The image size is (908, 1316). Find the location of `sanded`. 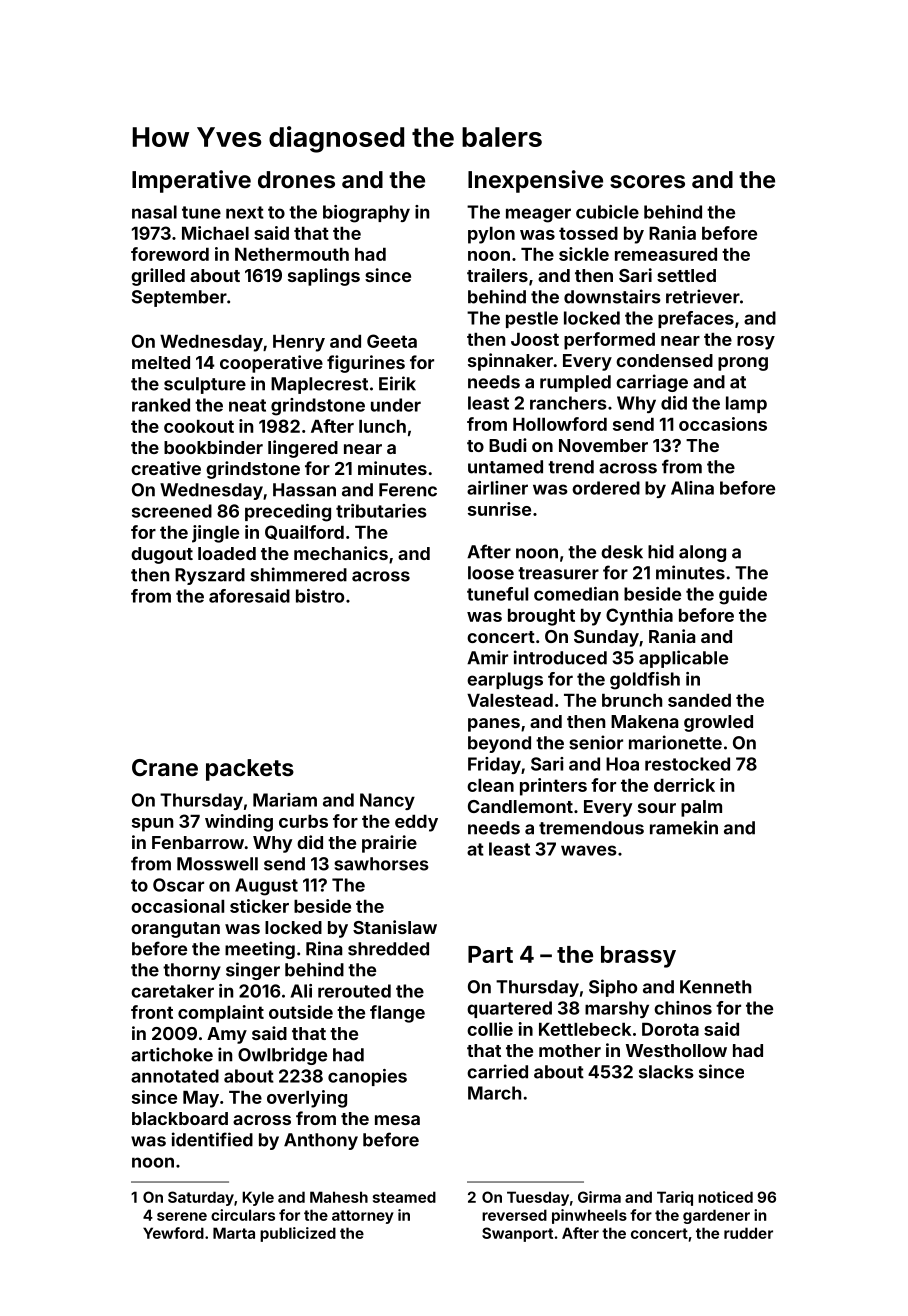

sanded is located at coordinates (699, 700).
